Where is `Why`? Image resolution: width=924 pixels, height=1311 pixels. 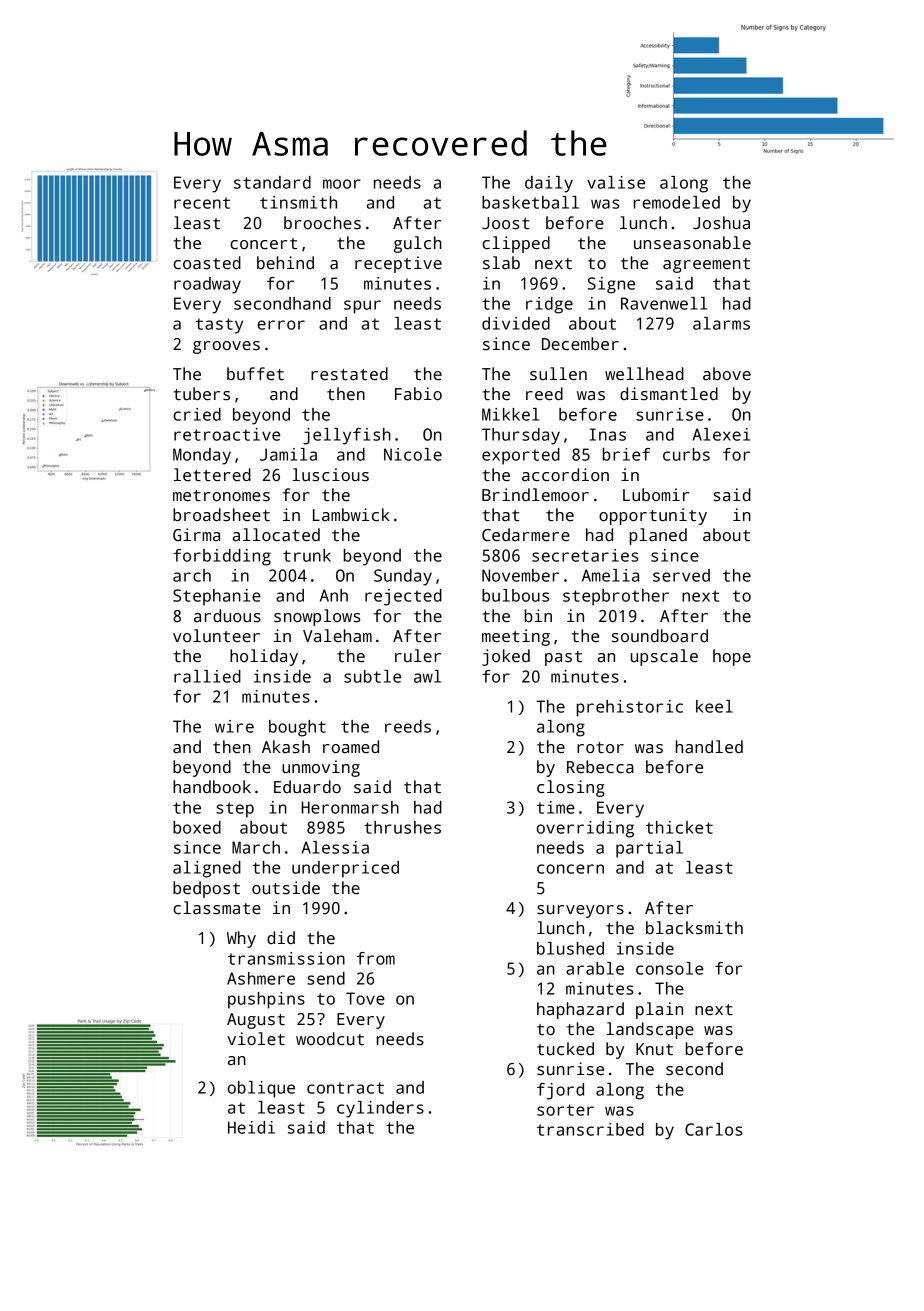
Why is located at coordinates (241, 939).
